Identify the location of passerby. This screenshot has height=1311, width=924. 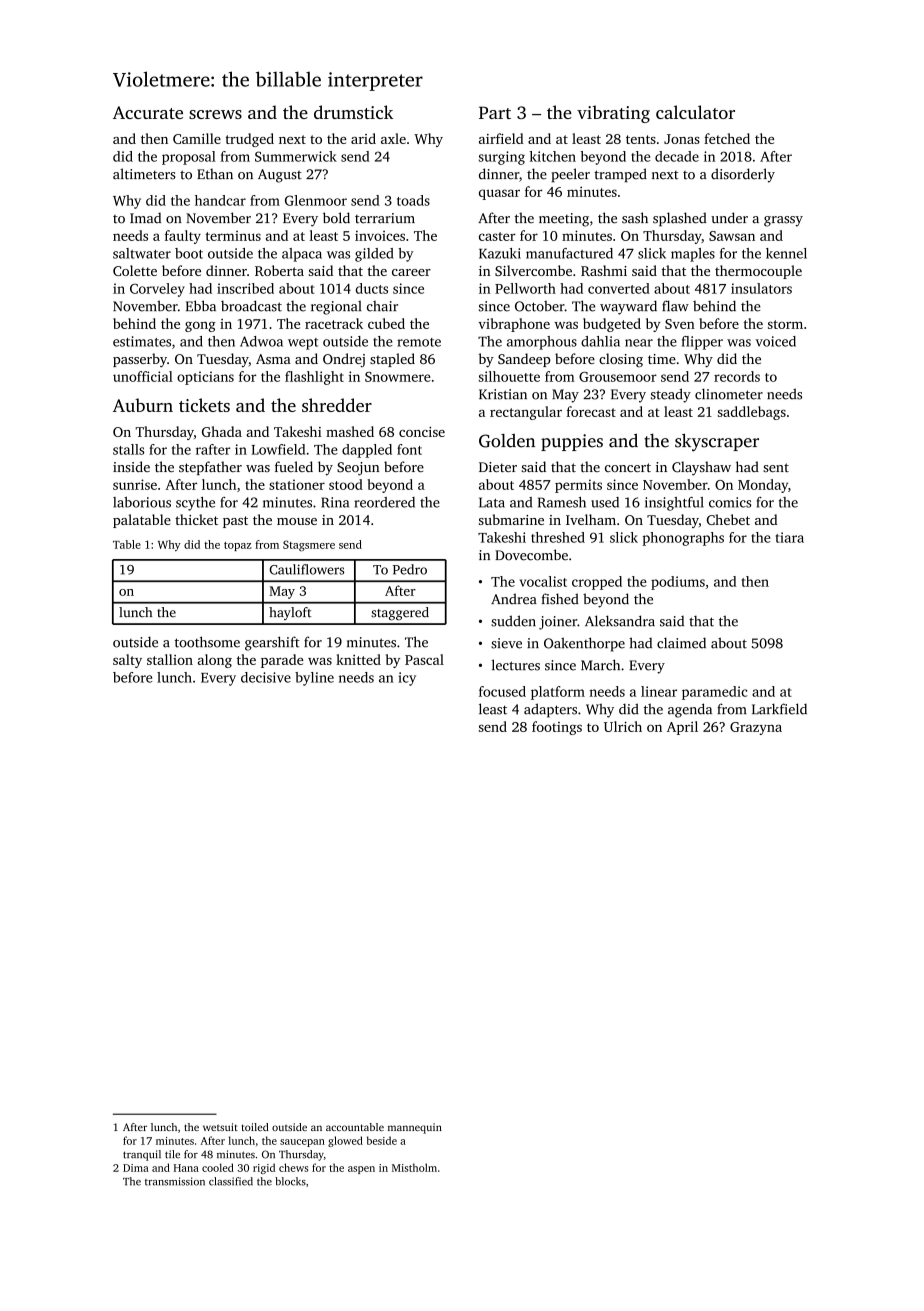
(140, 360).
